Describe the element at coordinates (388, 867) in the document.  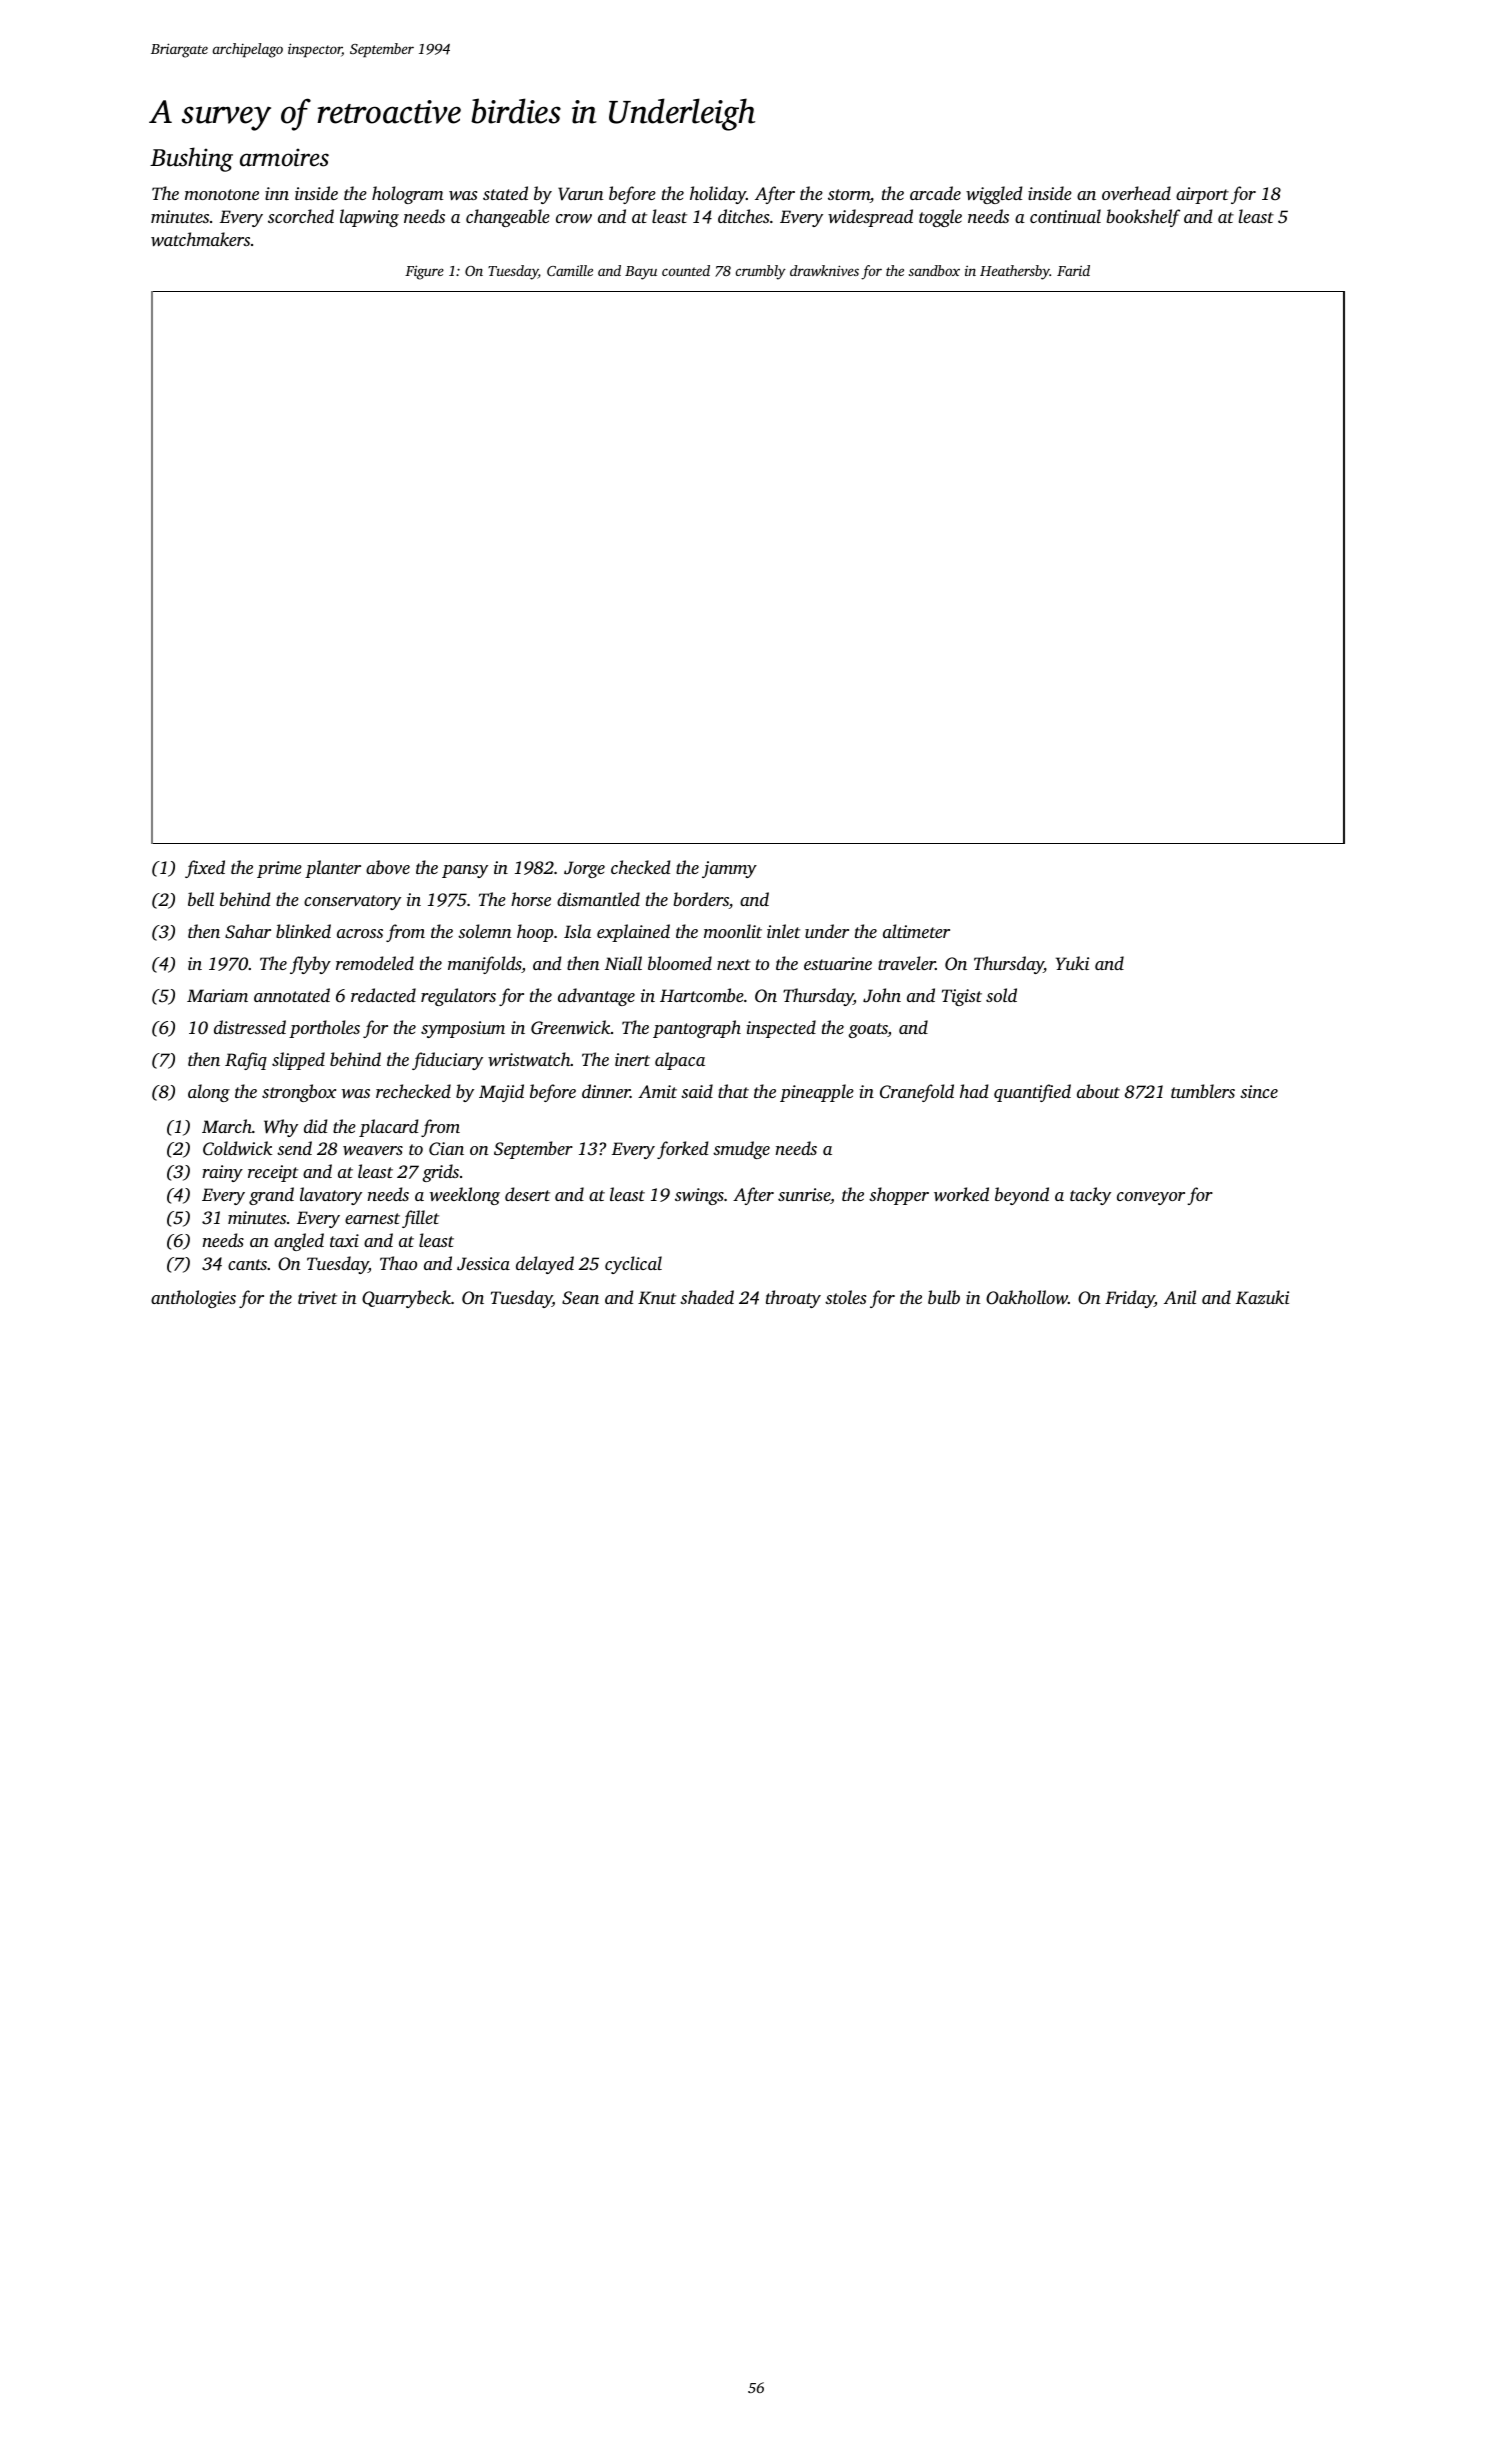
I see `above` at that location.
